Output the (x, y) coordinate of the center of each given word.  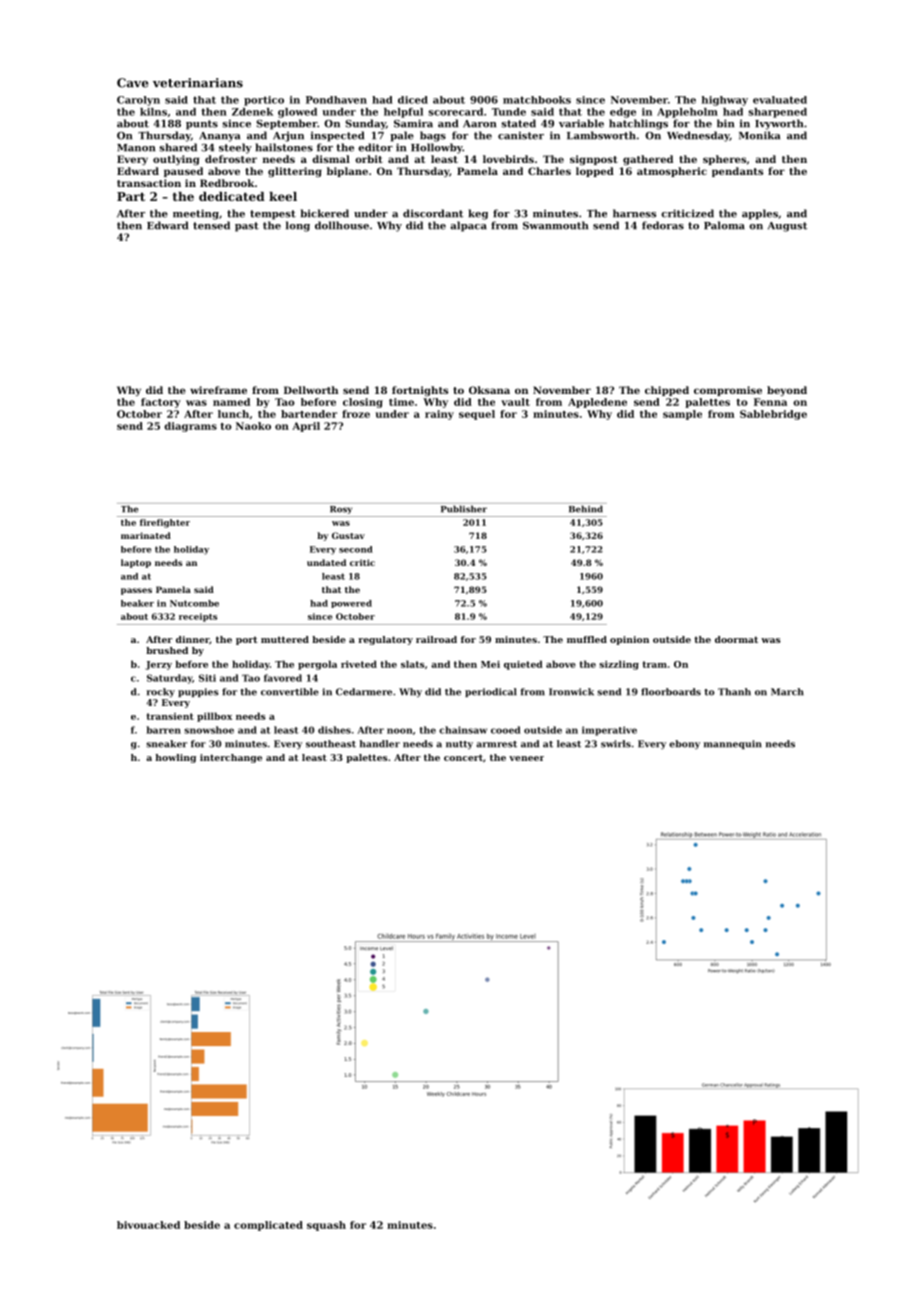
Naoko (253, 426)
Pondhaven (336, 100)
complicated (268, 1226)
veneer (526, 758)
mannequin (733, 744)
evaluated (780, 100)
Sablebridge (773, 415)
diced (413, 100)
